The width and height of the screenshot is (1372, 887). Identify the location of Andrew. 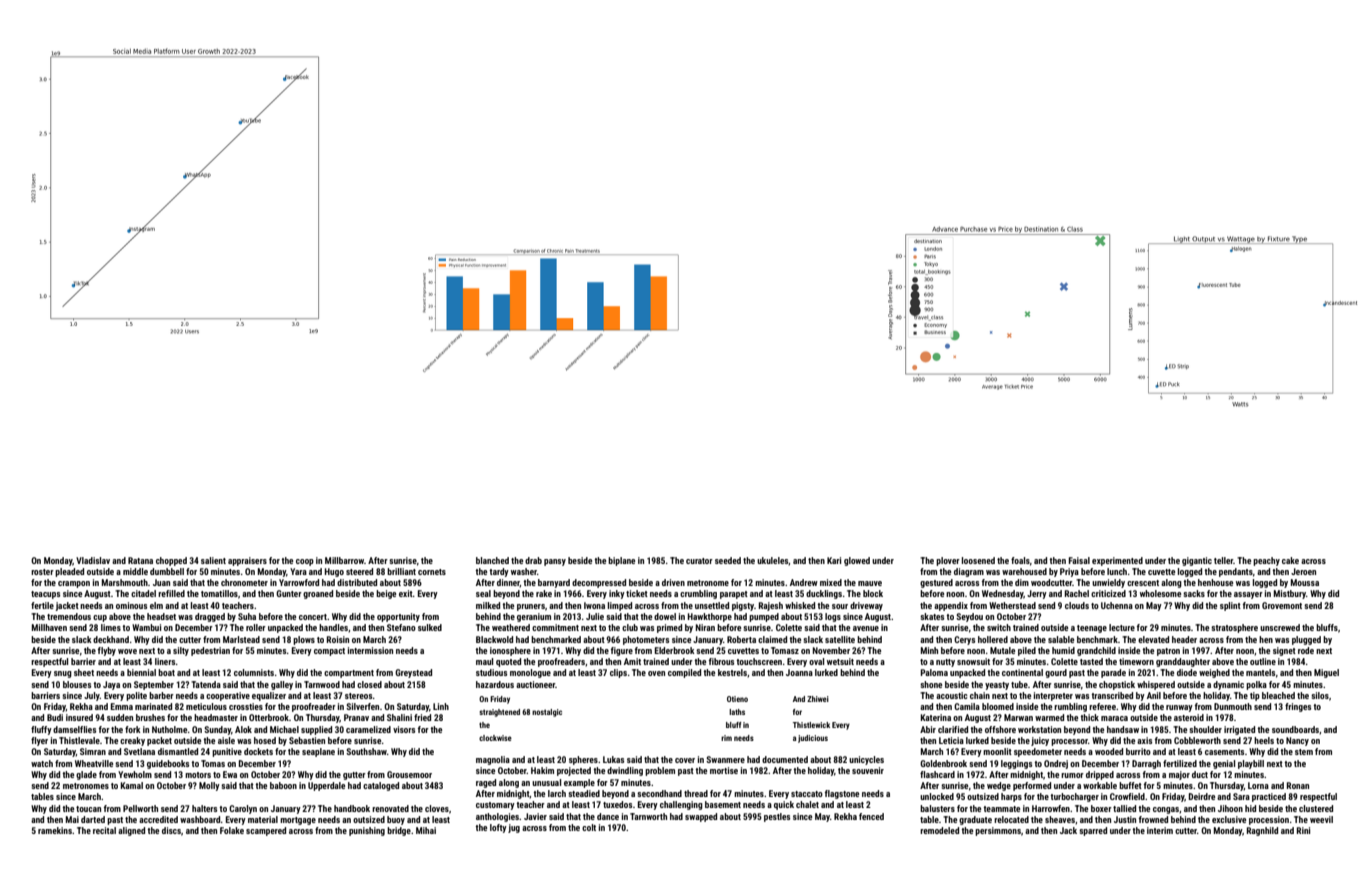
(804, 582).
